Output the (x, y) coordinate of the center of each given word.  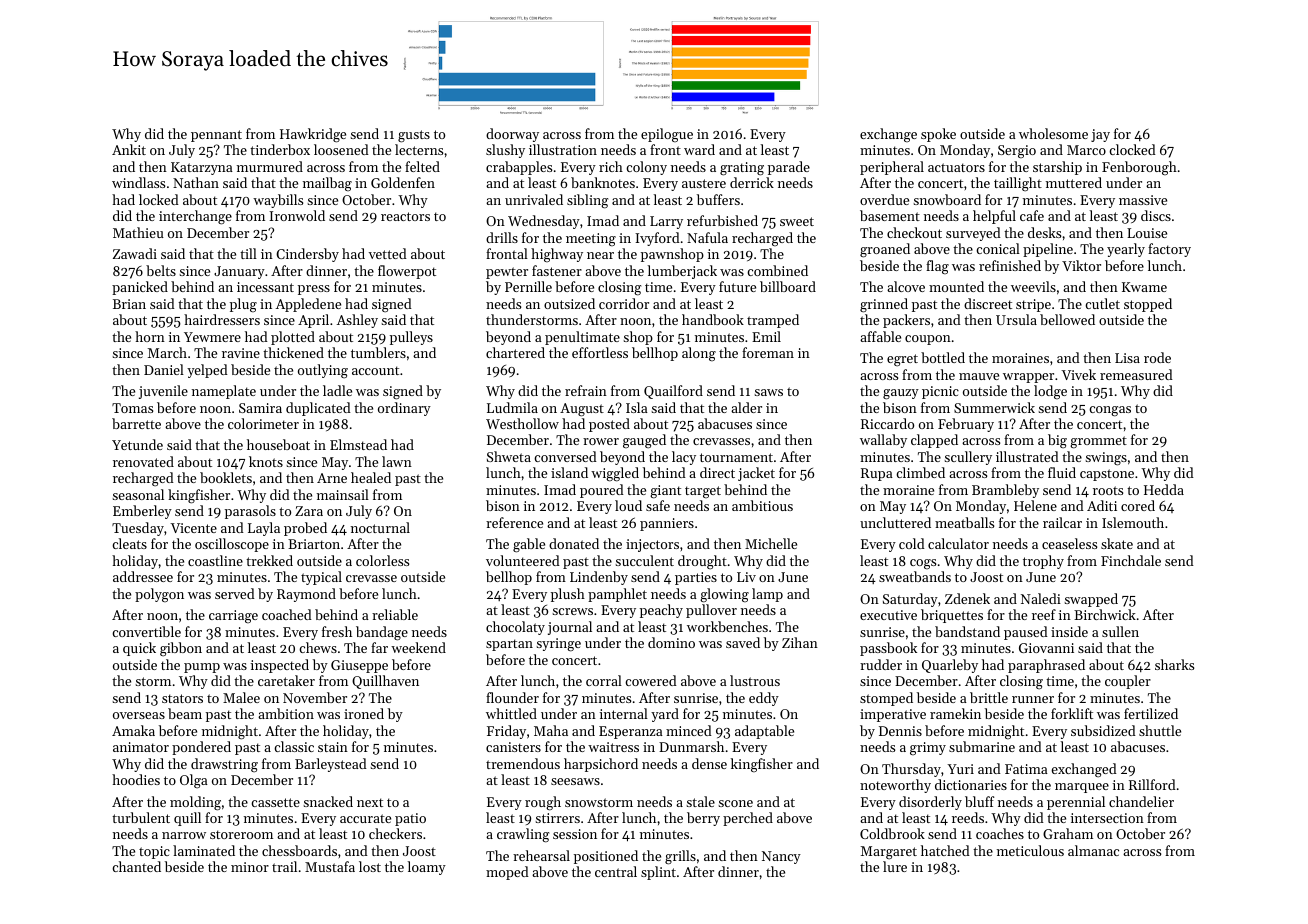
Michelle (771, 543)
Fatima (1026, 769)
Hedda (1164, 489)
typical (321, 578)
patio (410, 819)
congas (1110, 411)
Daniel (164, 369)
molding (195, 803)
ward (699, 149)
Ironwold (297, 215)
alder (746, 407)
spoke (938, 135)
